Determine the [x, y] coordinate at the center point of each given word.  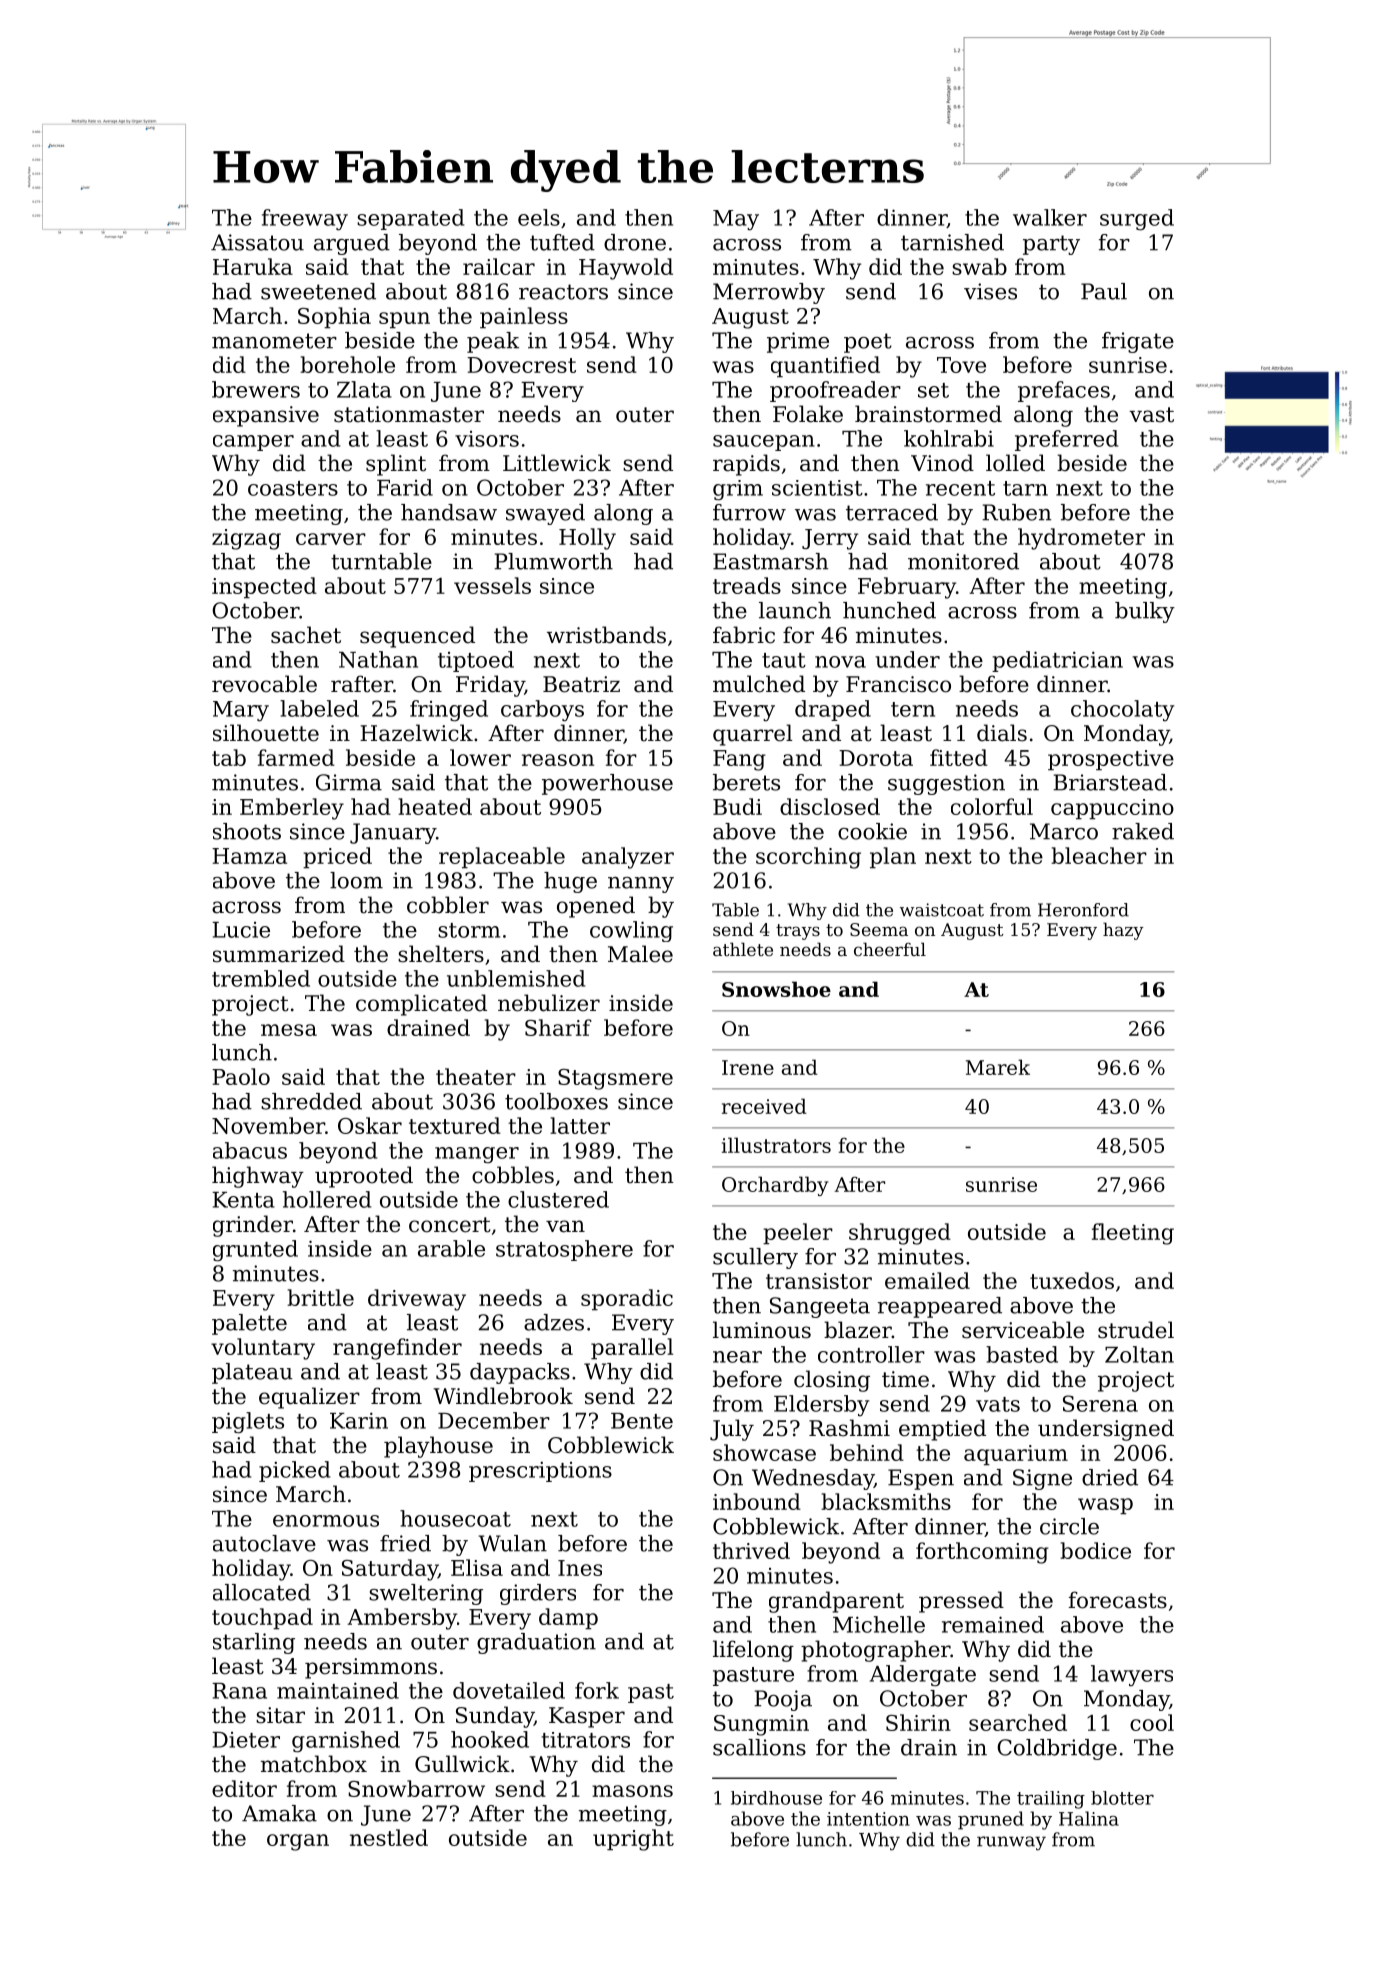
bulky [1145, 612]
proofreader [835, 391]
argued [352, 244]
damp [568, 1618]
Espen [921, 1479]
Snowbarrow [416, 1788]
